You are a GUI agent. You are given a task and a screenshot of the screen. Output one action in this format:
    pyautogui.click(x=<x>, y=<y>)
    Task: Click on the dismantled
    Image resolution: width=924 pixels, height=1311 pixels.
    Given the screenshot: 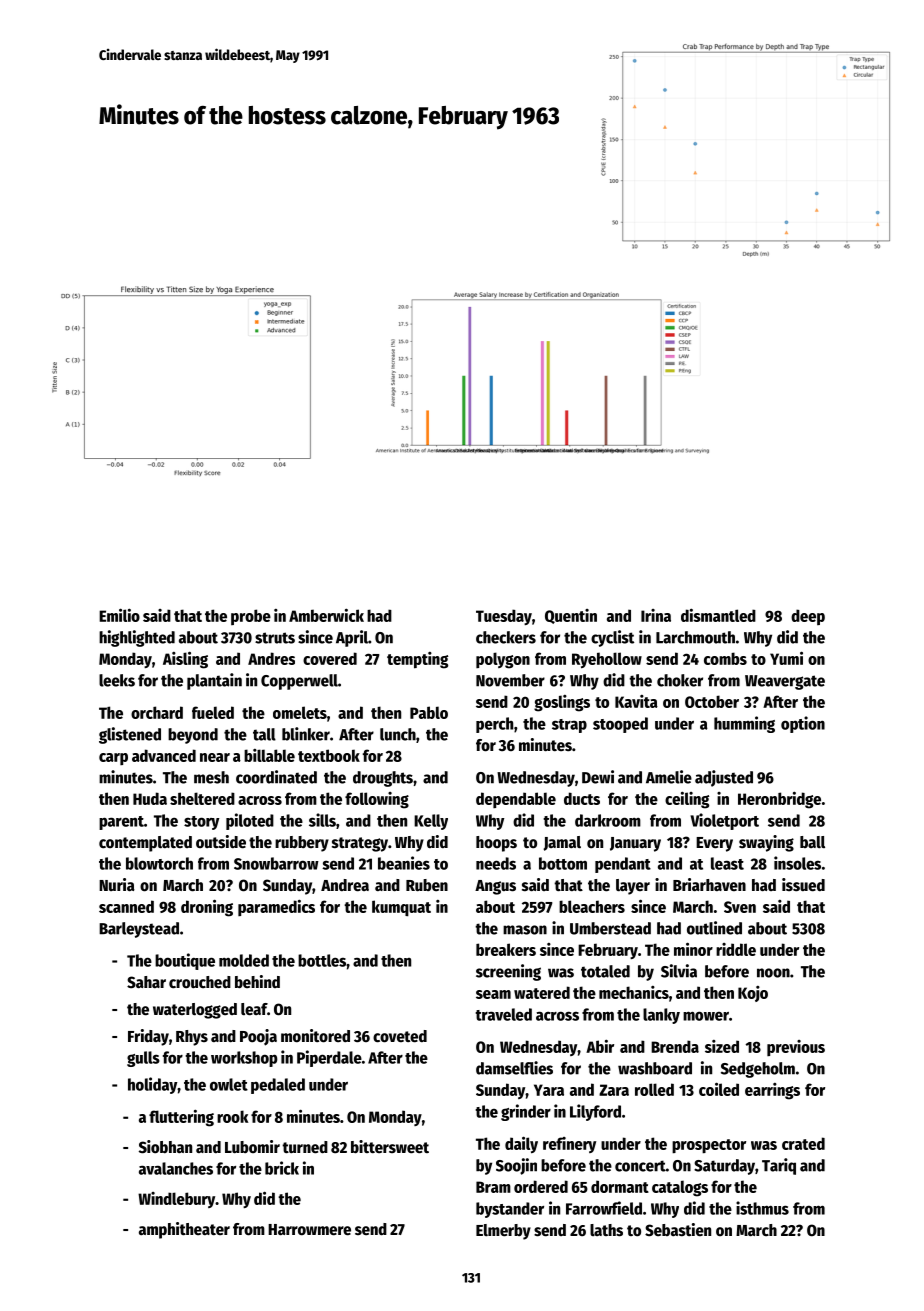 What is the action you would take?
    pyautogui.click(x=718, y=615)
